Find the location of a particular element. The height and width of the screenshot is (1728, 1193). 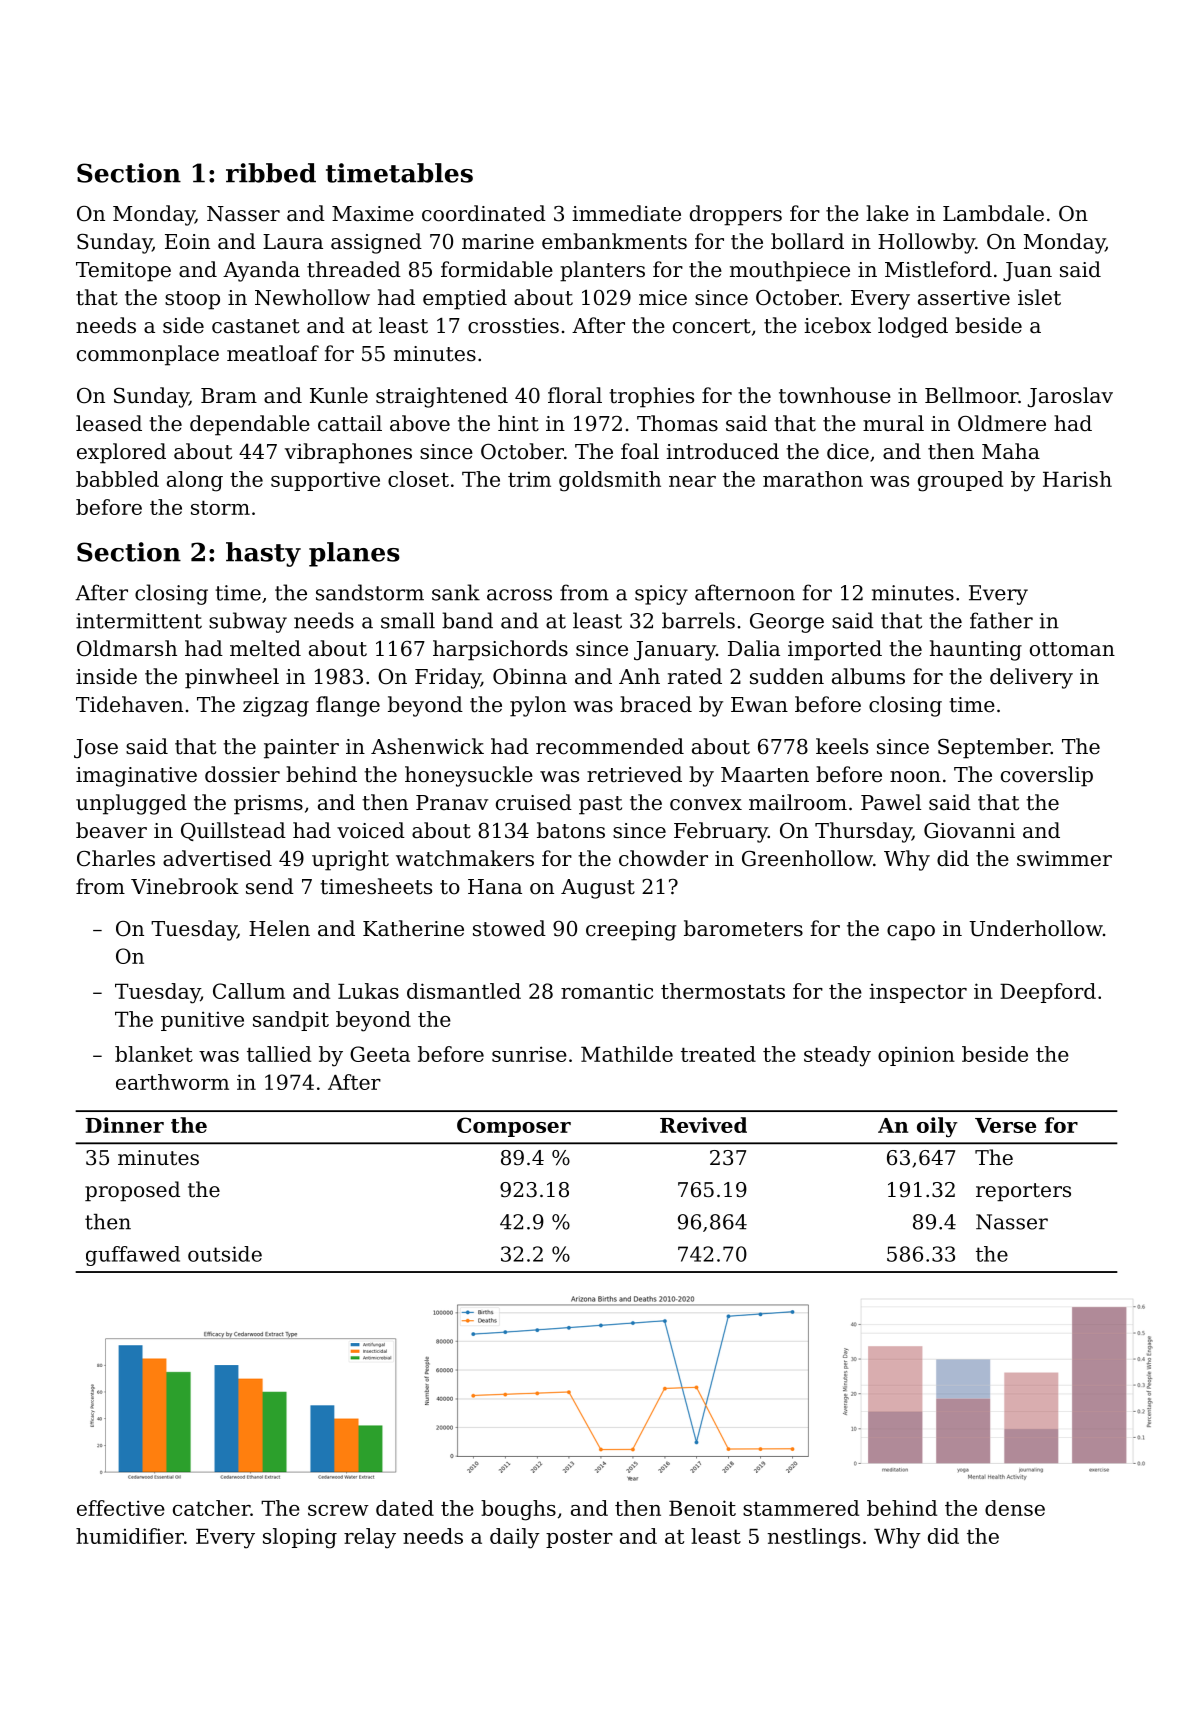

intermittent is located at coordinates (139, 621).
